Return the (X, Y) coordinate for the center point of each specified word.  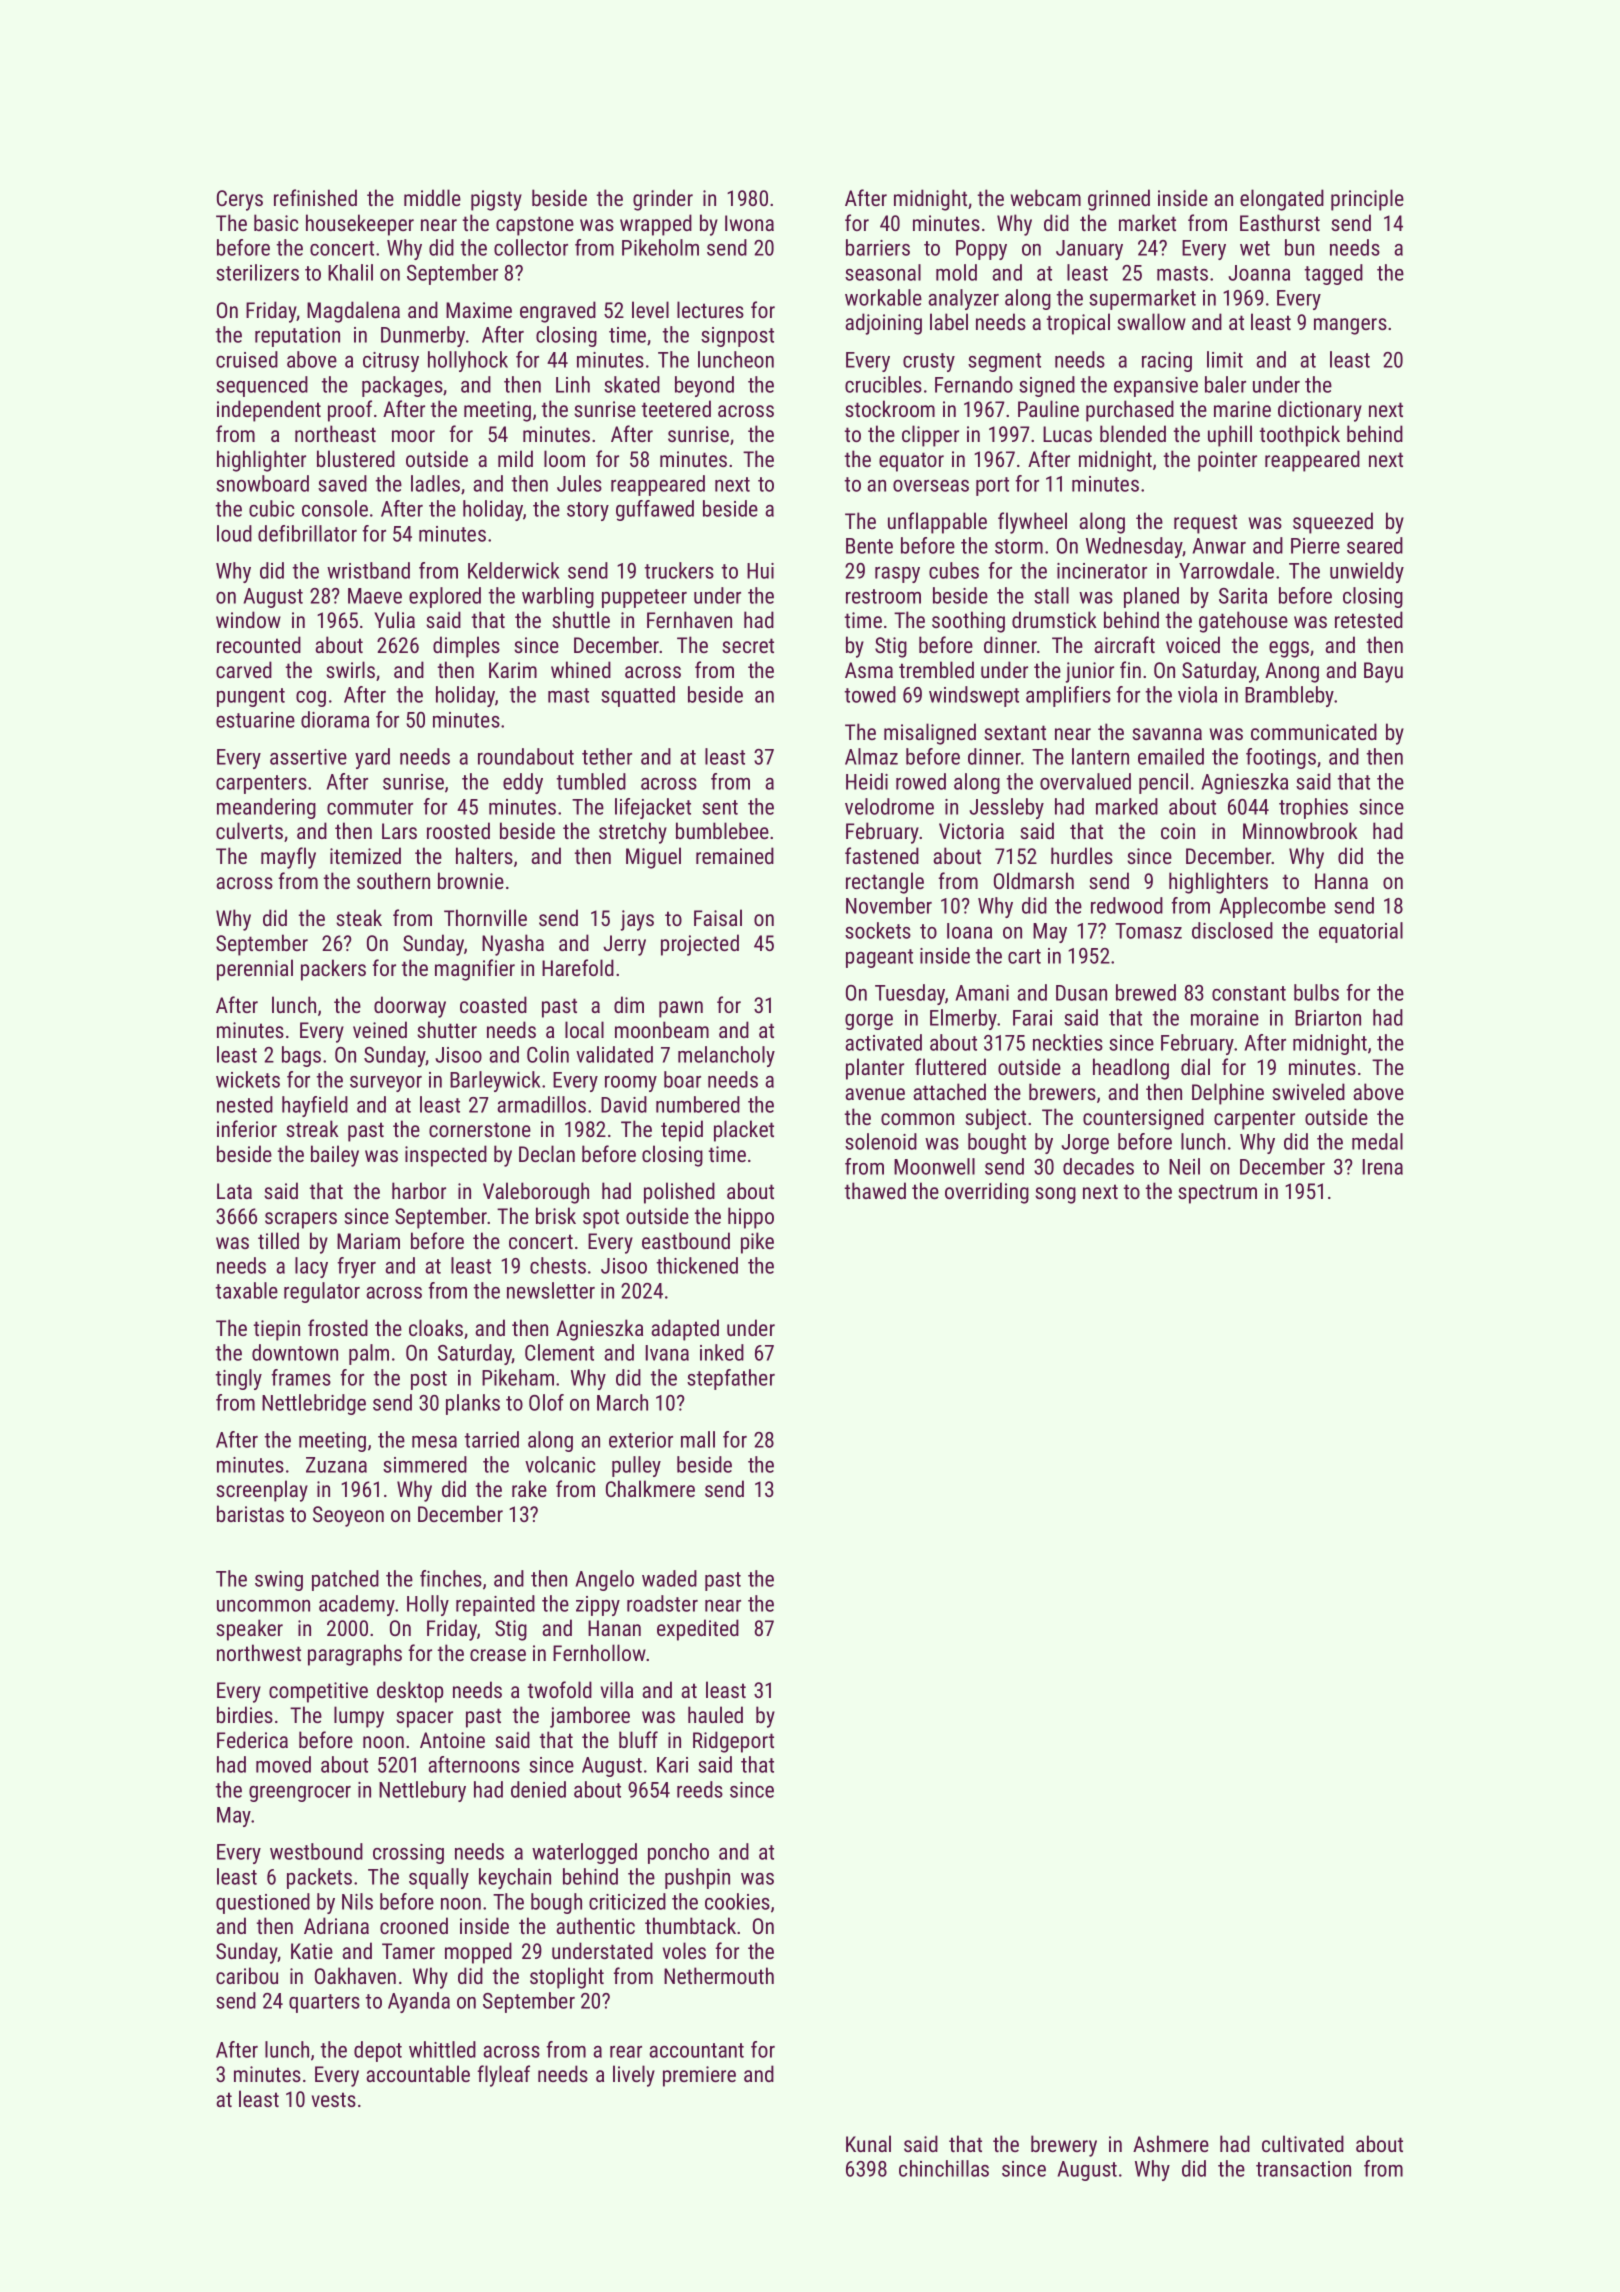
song (1055, 1195)
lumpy (359, 1717)
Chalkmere (650, 1488)
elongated (1282, 200)
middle (432, 197)
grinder (663, 200)
